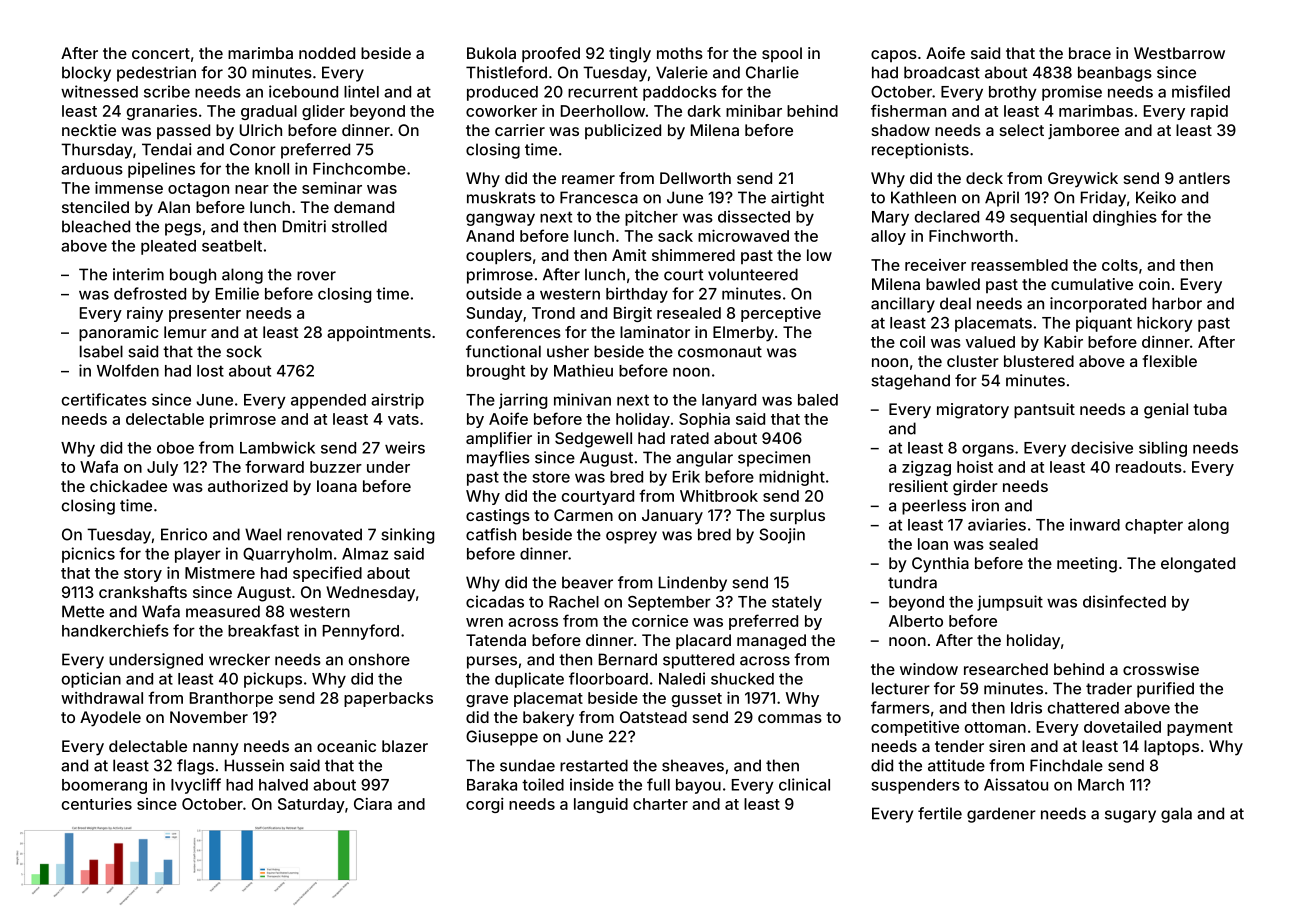 Image resolution: width=1308 pixels, height=924 pixels. Describe the element at coordinates (1072, 93) in the screenshot. I see `promise` at that location.
